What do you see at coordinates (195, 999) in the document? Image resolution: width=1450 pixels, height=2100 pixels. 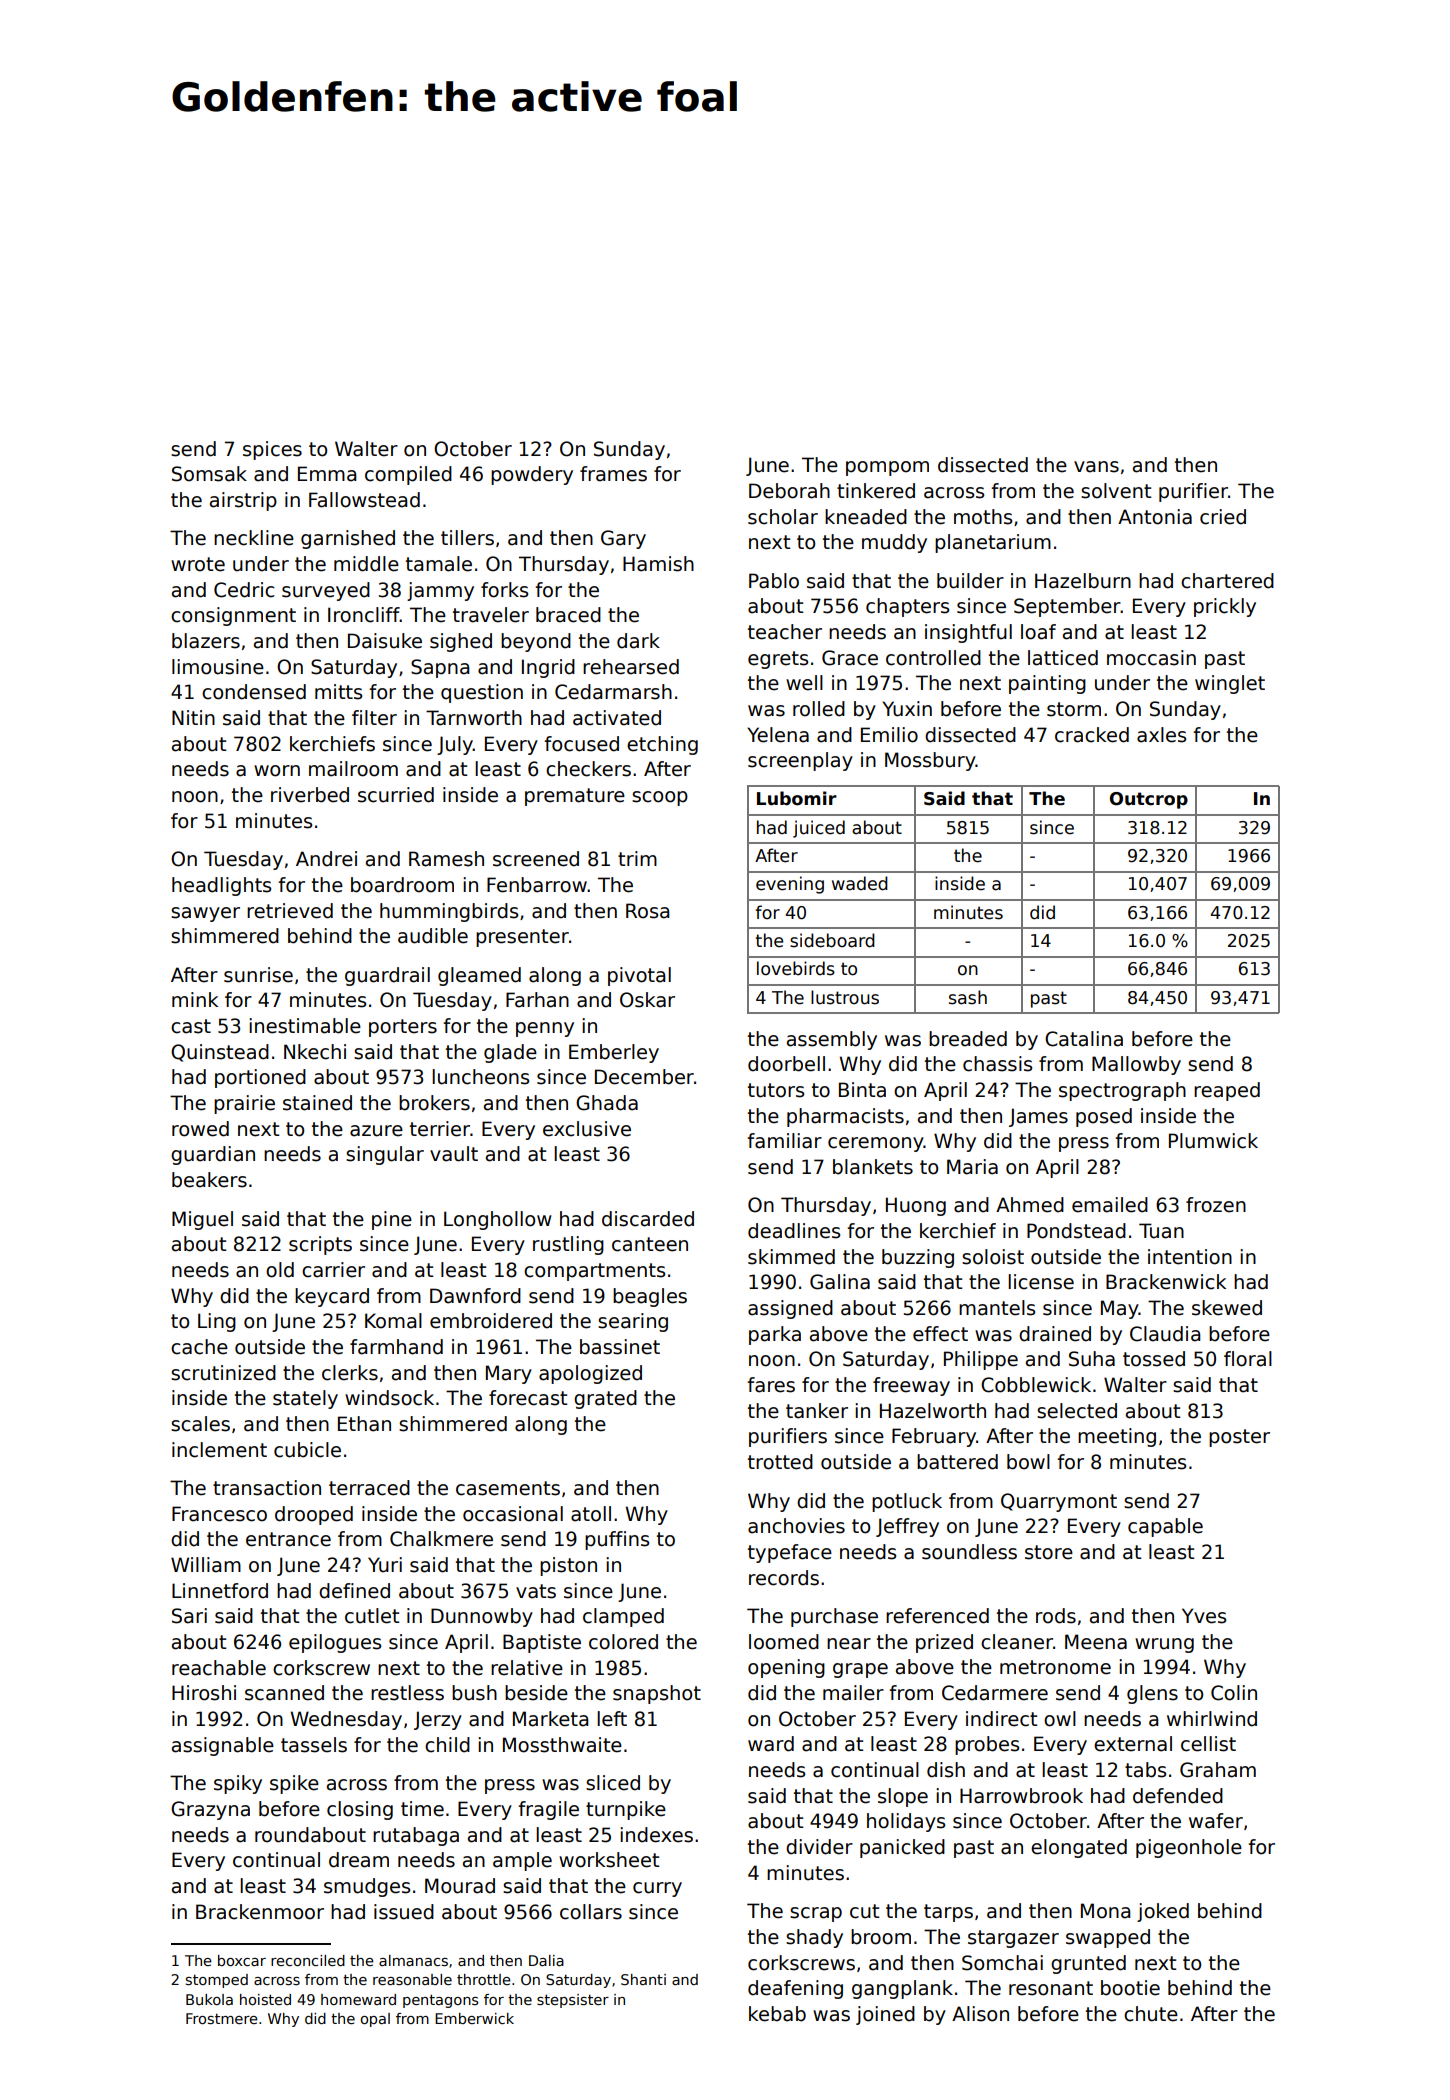 I see `mink` at bounding box center [195, 999].
